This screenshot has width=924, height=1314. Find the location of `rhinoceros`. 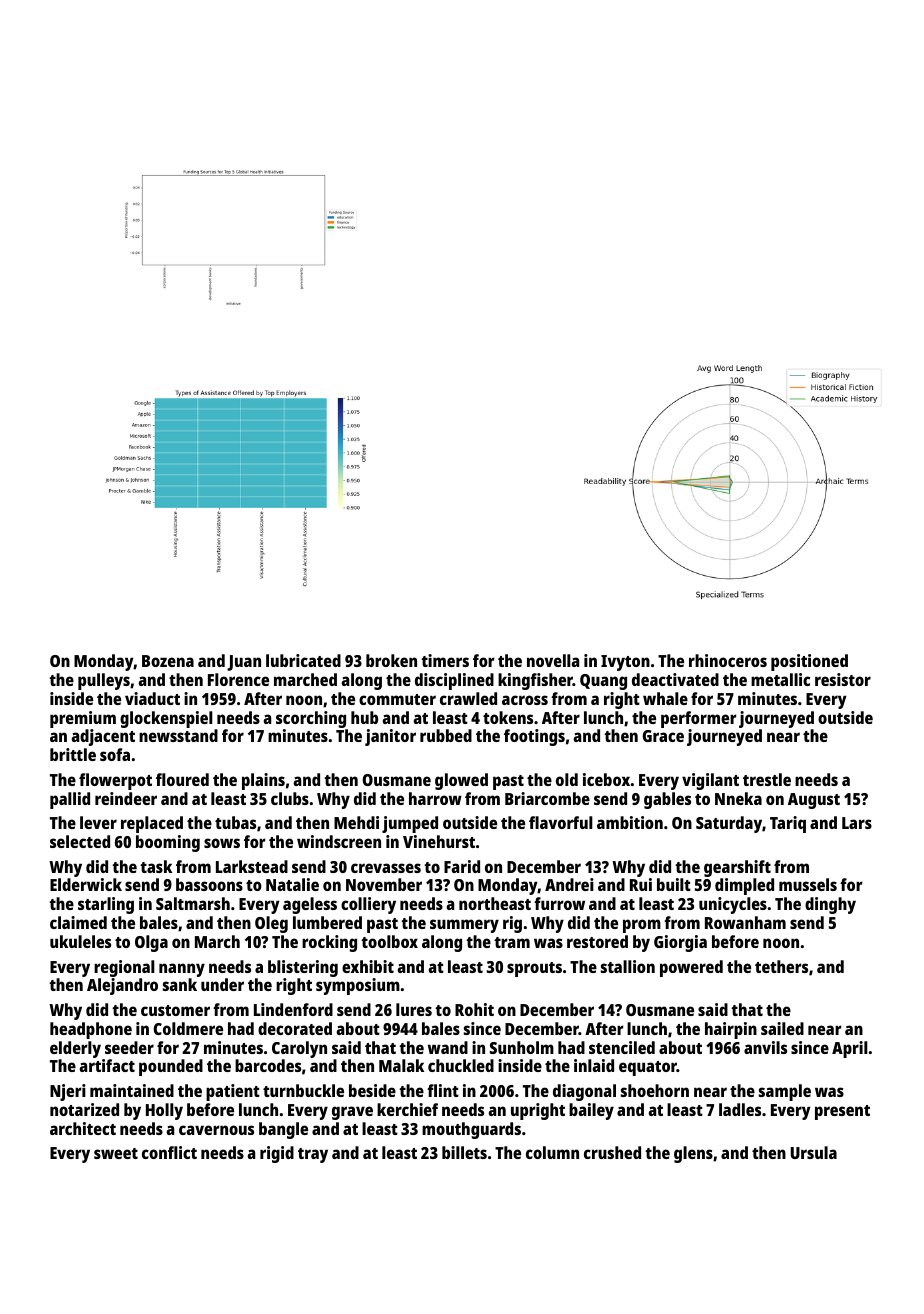

rhinoceros is located at coordinates (728, 660).
